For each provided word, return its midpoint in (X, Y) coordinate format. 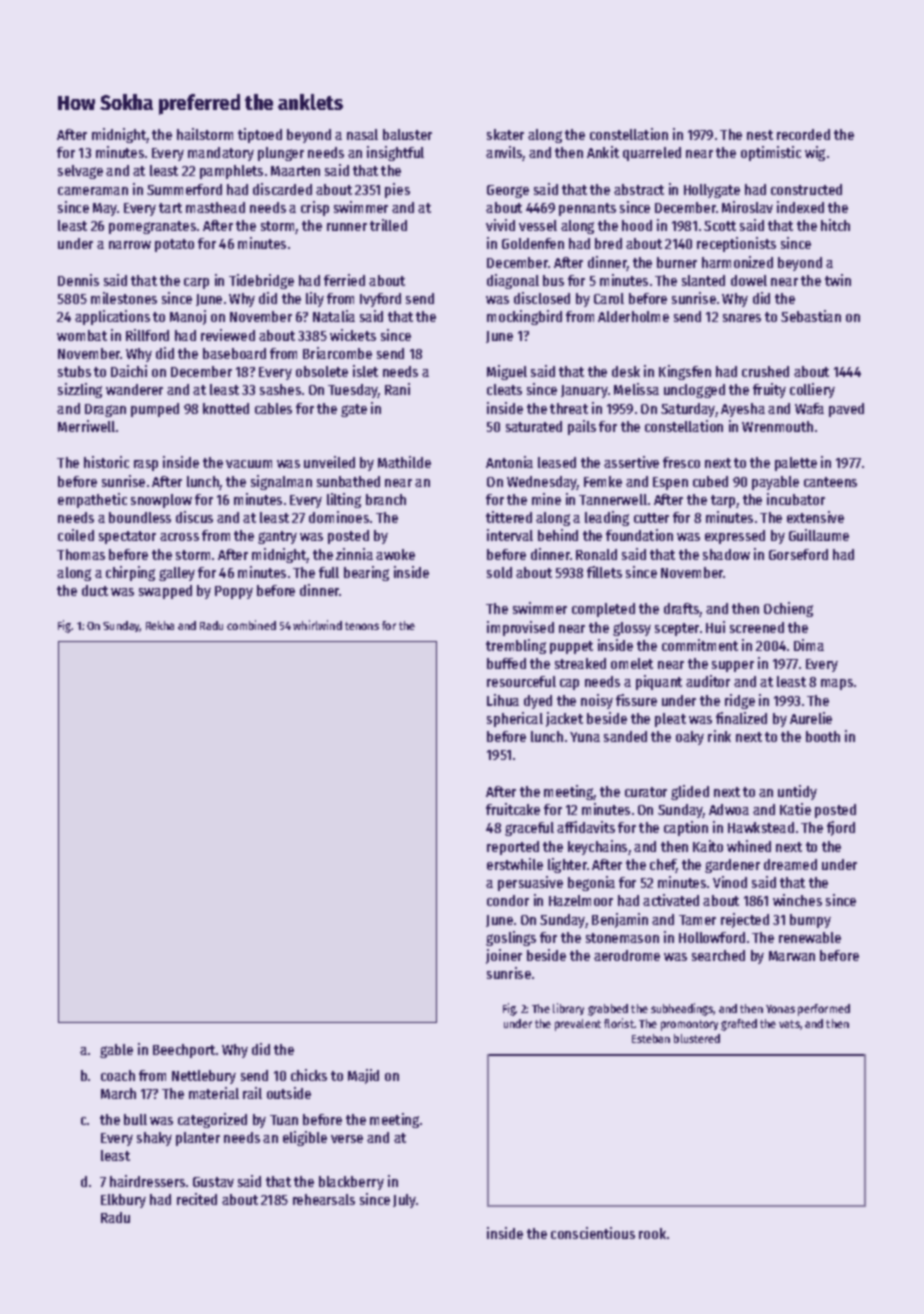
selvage (80, 172)
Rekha (160, 625)
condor (508, 900)
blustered (697, 1038)
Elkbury (123, 1201)
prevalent (578, 1025)
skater (505, 134)
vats (789, 1024)
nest (760, 135)
